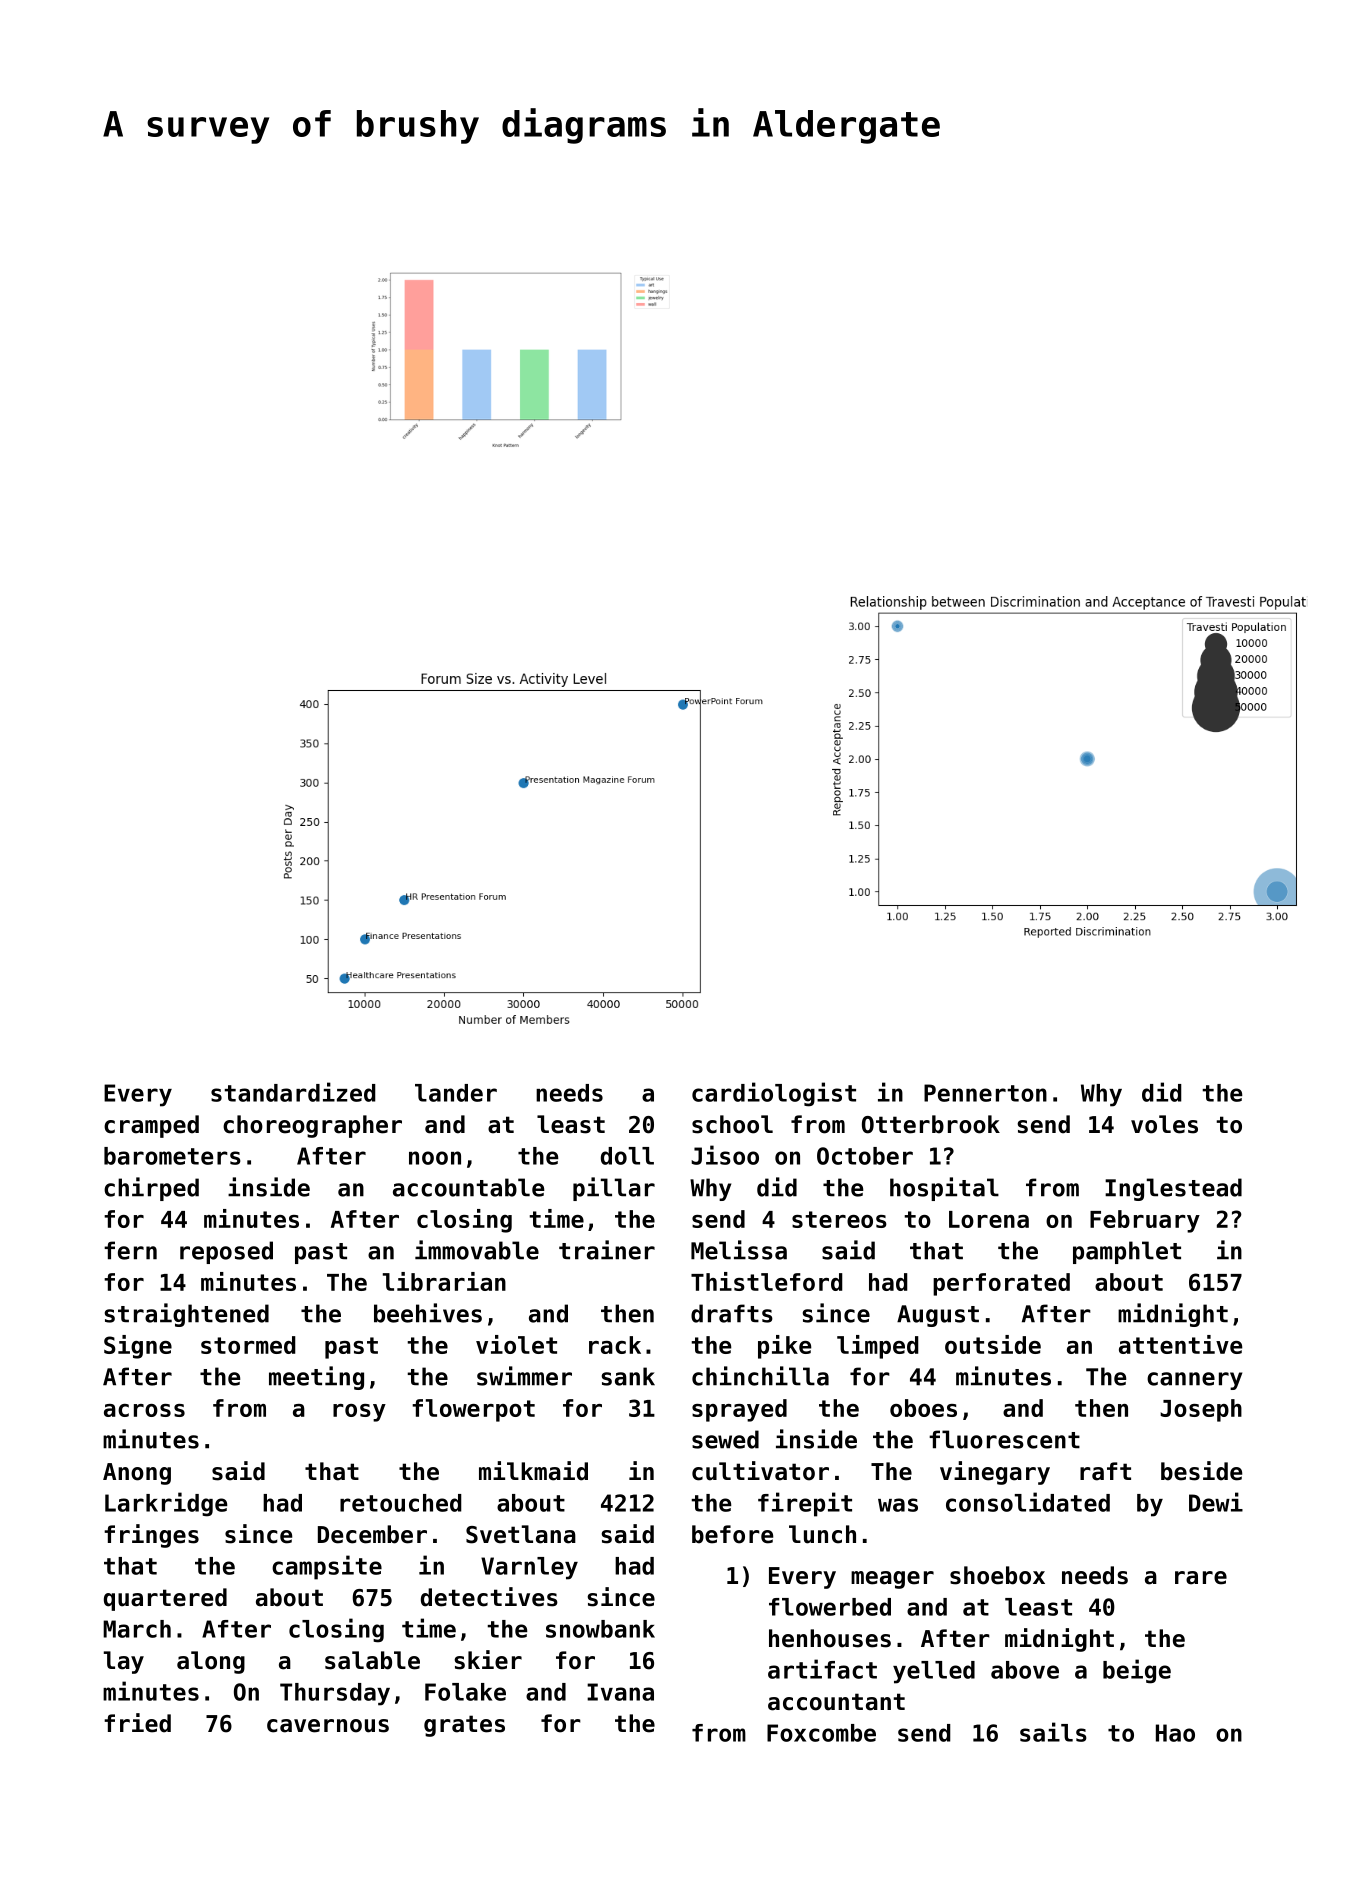 This screenshot has height=1904, width=1346. Describe the element at coordinates (328, 1726) in the screenshot. I see `cavernous` at that location.
